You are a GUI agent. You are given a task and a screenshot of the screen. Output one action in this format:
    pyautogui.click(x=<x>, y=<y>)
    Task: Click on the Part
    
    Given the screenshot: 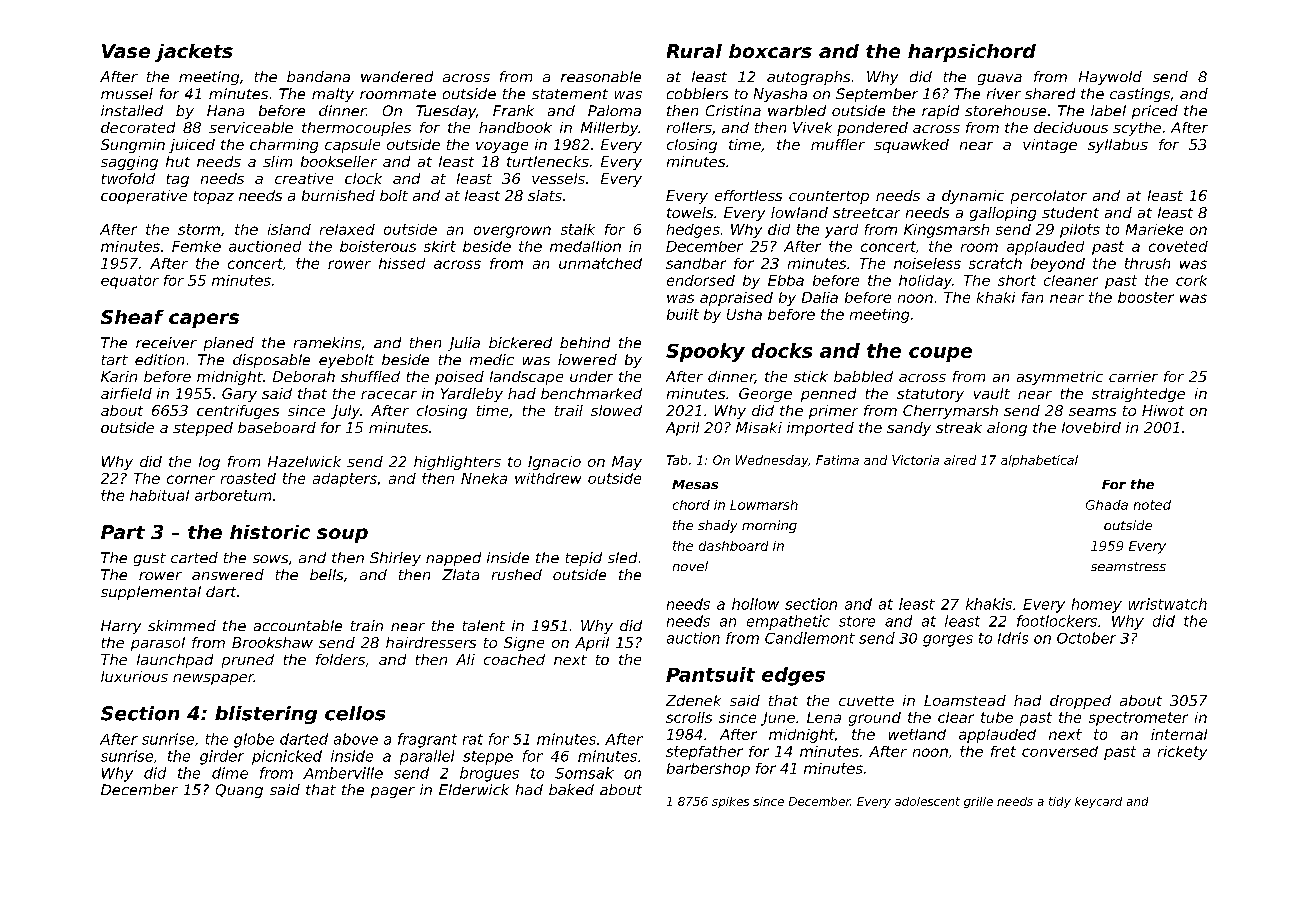 What is the action you would take?
    pyautogui.click(x=123, y=532)
